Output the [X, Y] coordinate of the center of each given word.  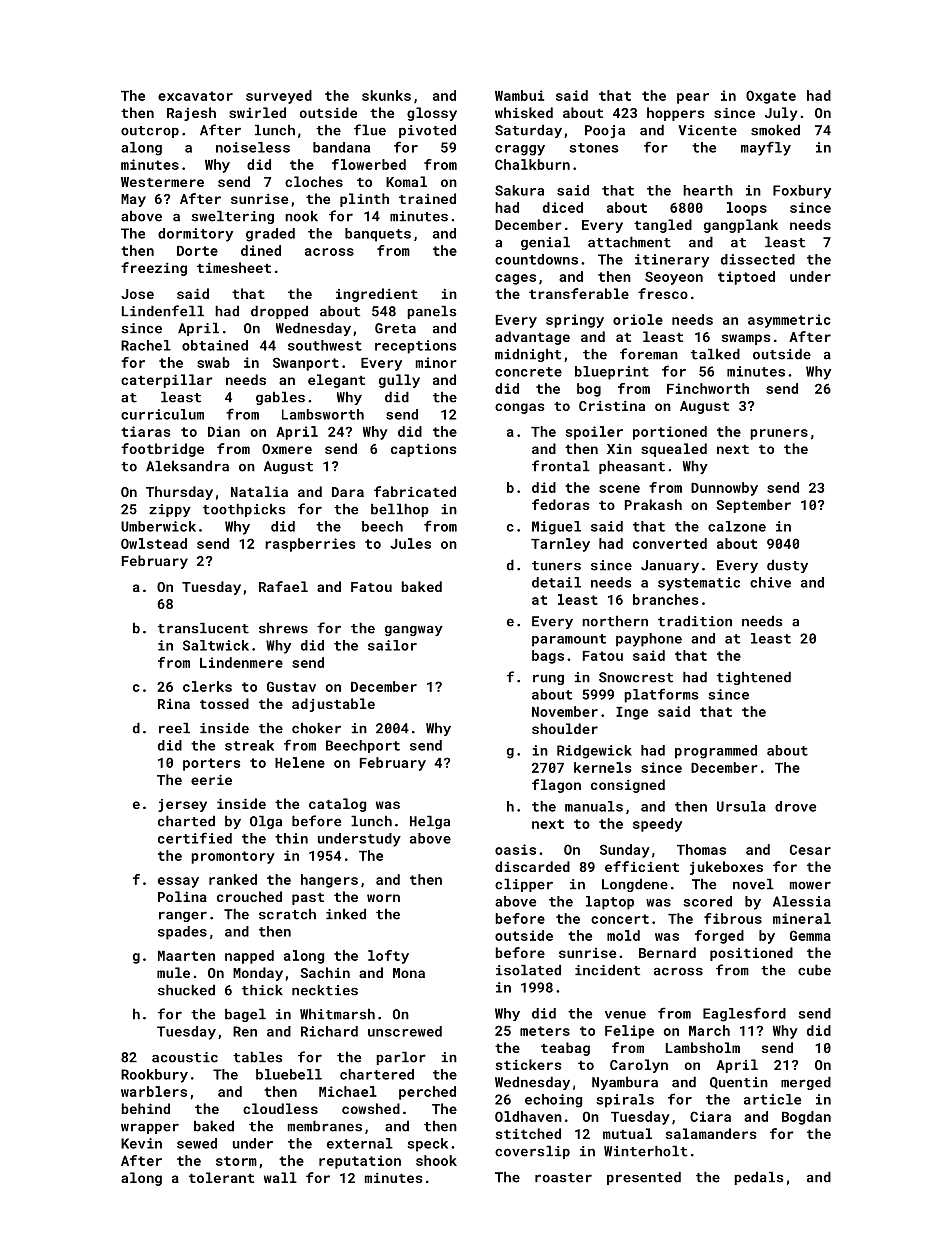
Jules [410, 543]
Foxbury [802, 192]
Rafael [283, 586]
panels [431, 312]
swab [213, 362]
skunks [386, 95]
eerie [211, 779]
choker [316, 728]
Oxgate [771, 97]
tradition [695, 621]
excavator [195, 96]
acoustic [185, 1057]
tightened [754, 678]
